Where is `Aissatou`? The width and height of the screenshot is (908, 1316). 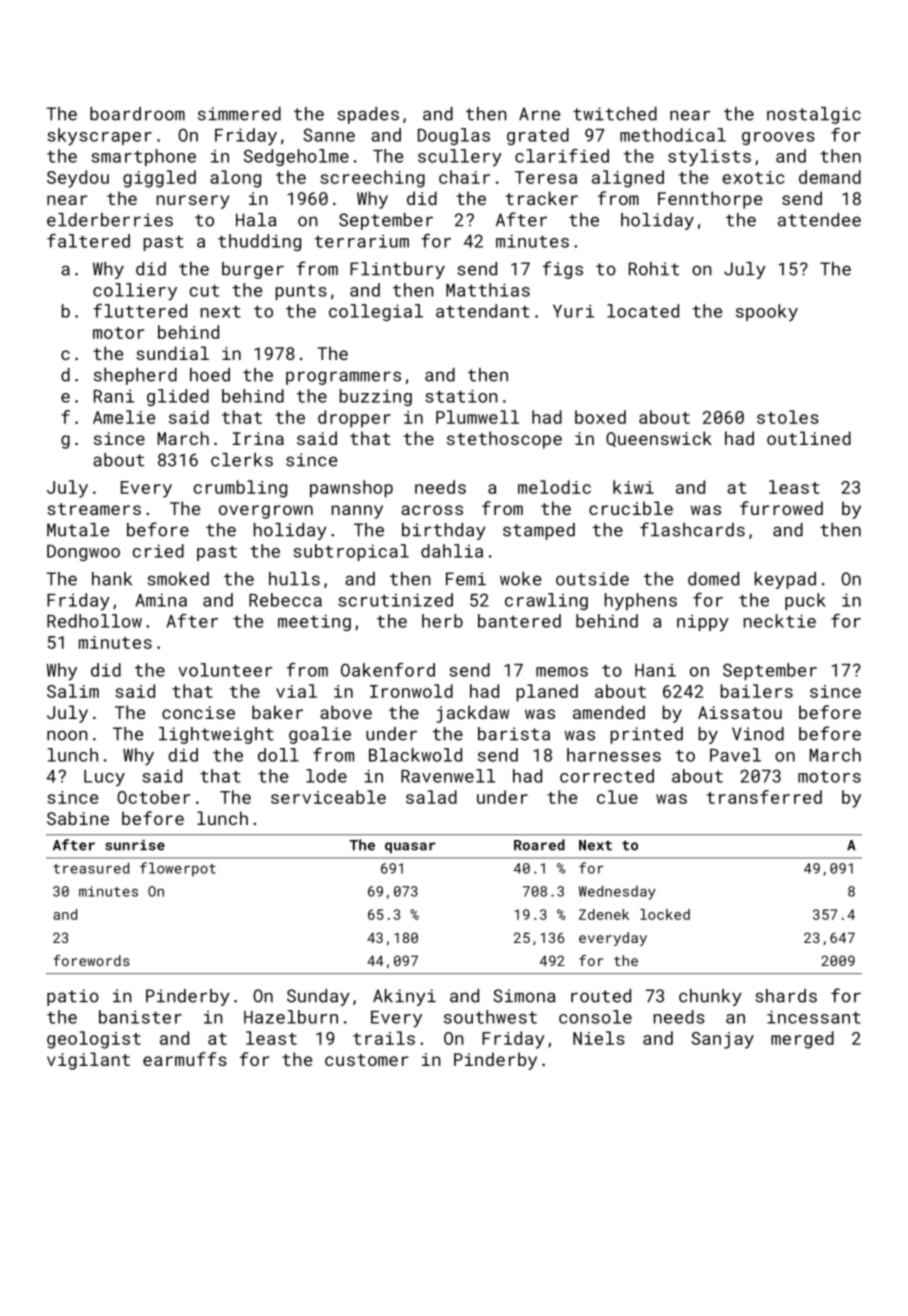 Aissatou is located at coordinates (740, 712).
